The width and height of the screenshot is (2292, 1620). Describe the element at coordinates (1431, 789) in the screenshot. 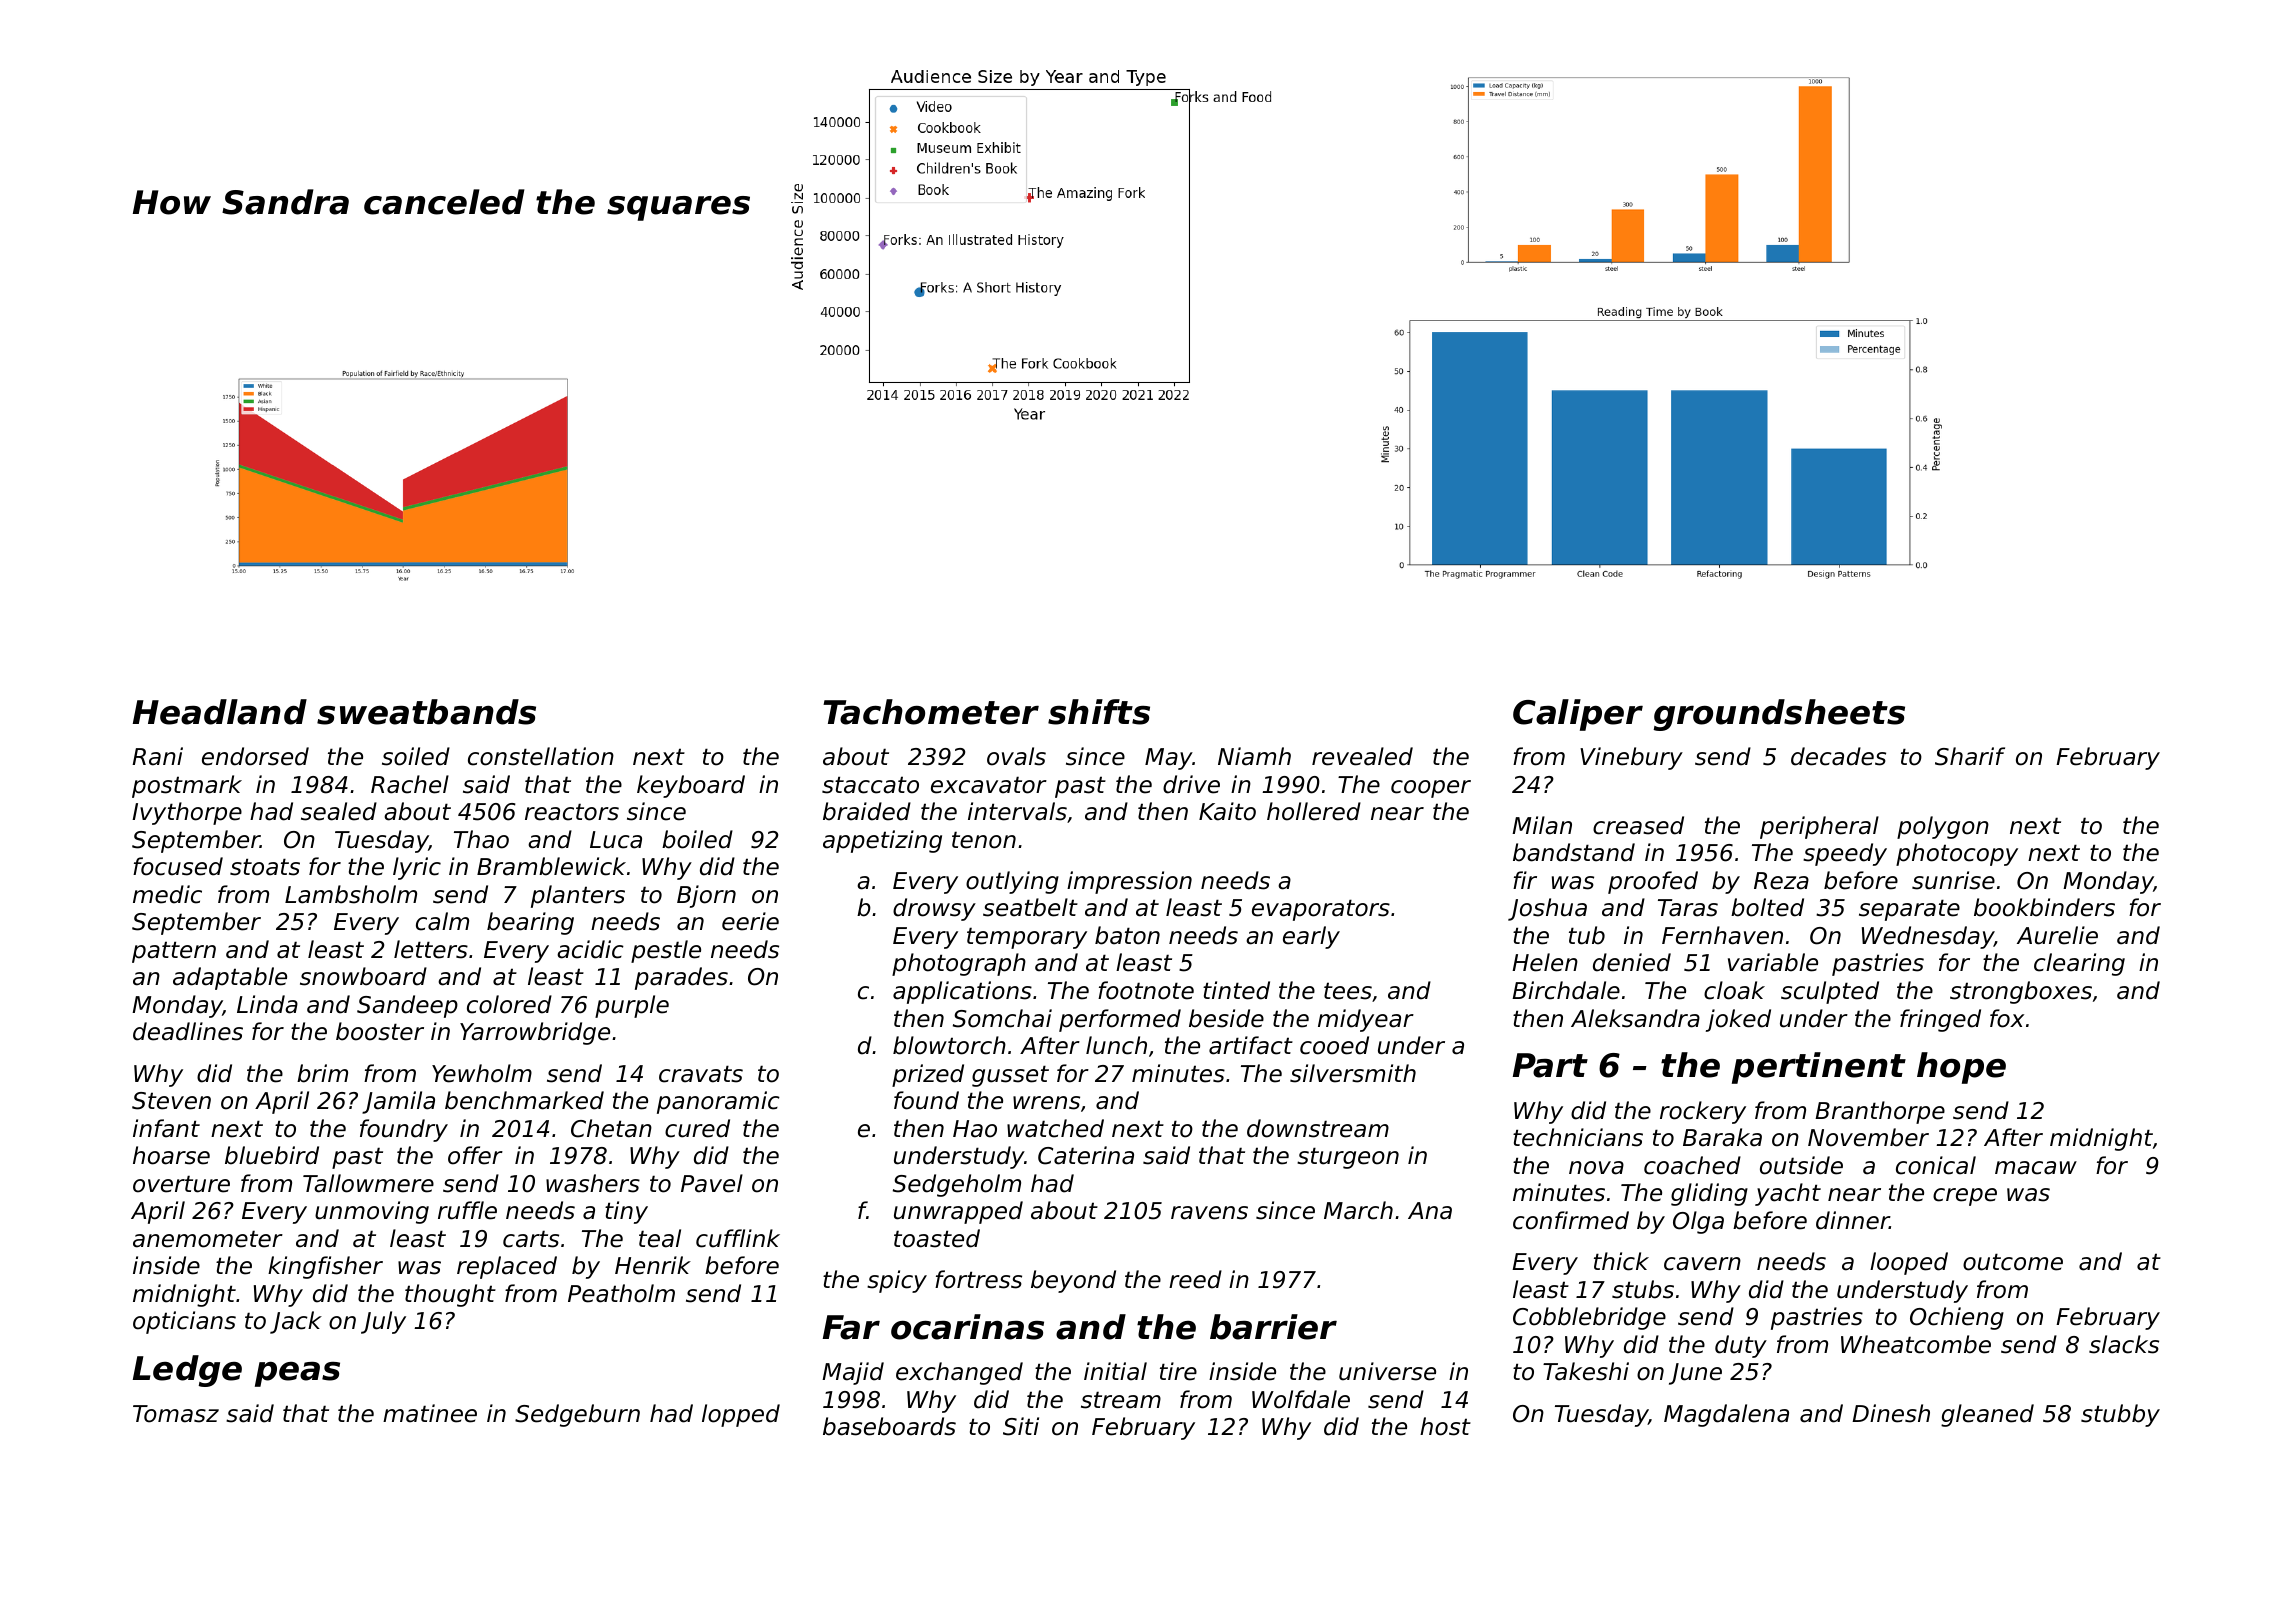

I see `cooper` at that location.
